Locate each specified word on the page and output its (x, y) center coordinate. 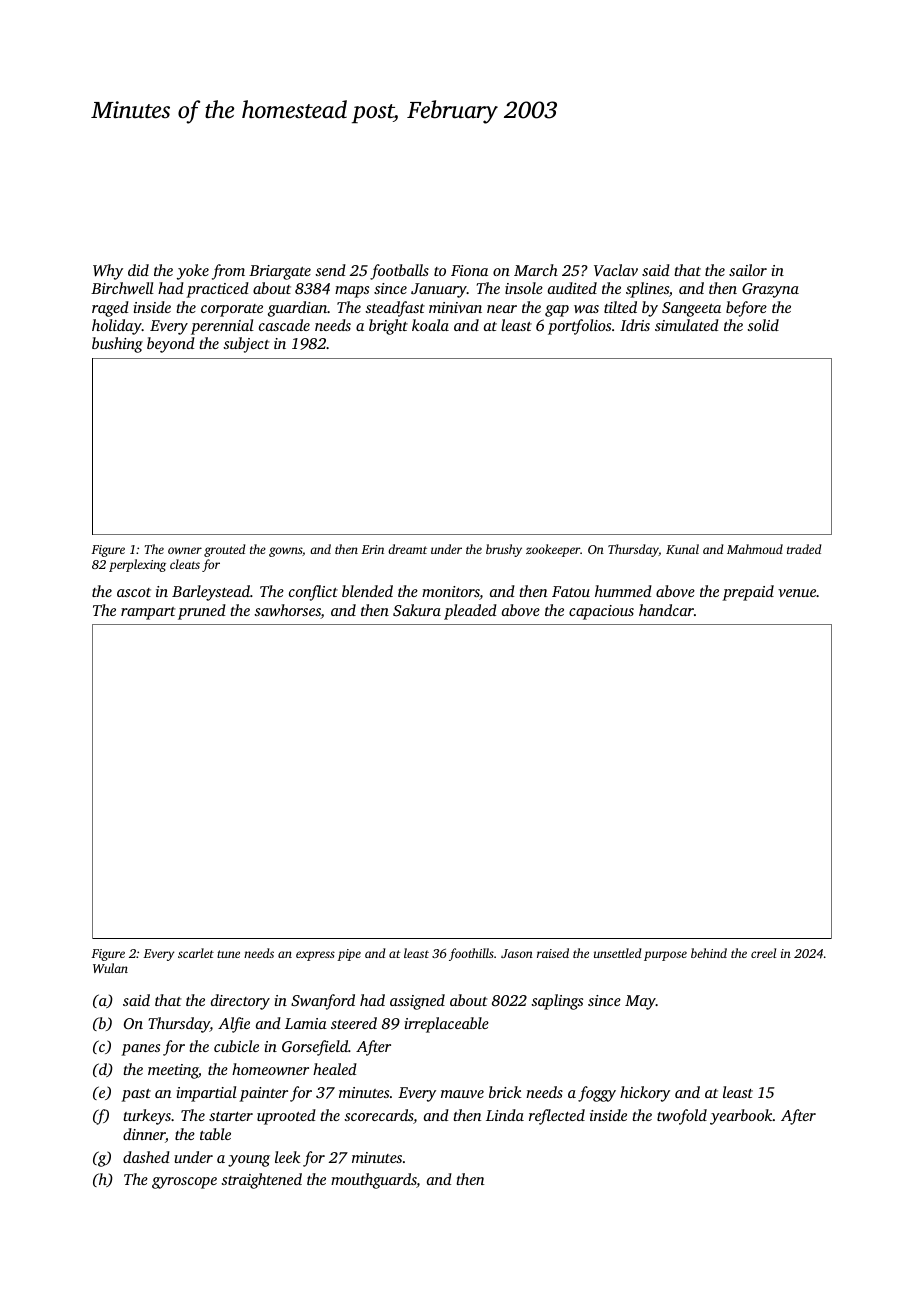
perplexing (137, 565)
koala (430, 325)
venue (797, 593)
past (136, 1095)
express (315, 956)
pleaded (470, 612)
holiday (117, 327)
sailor (748, 270)
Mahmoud (755, 549)
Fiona (469, 270)
